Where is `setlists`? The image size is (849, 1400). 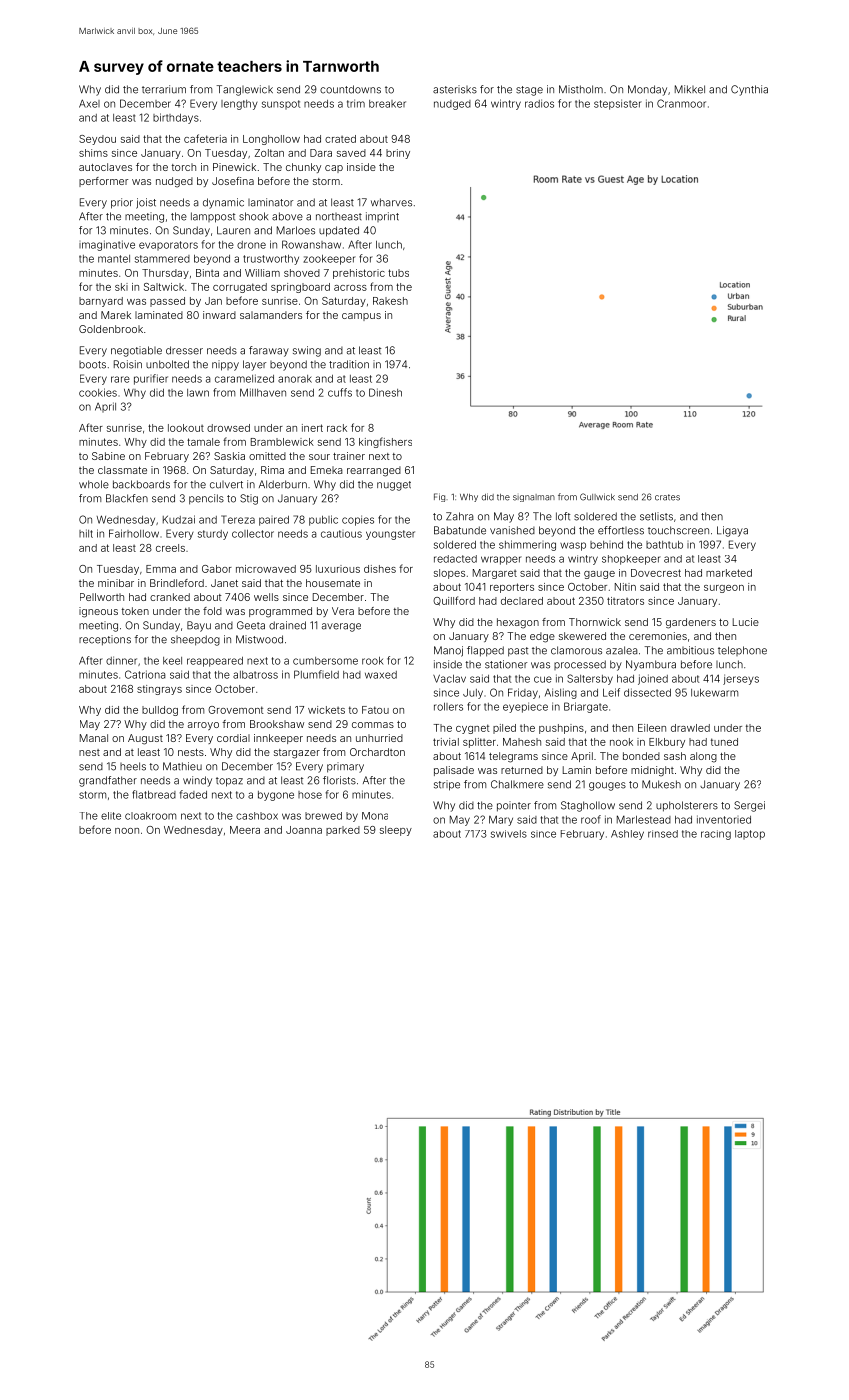
setlists is located at coordinates (656, 516).
